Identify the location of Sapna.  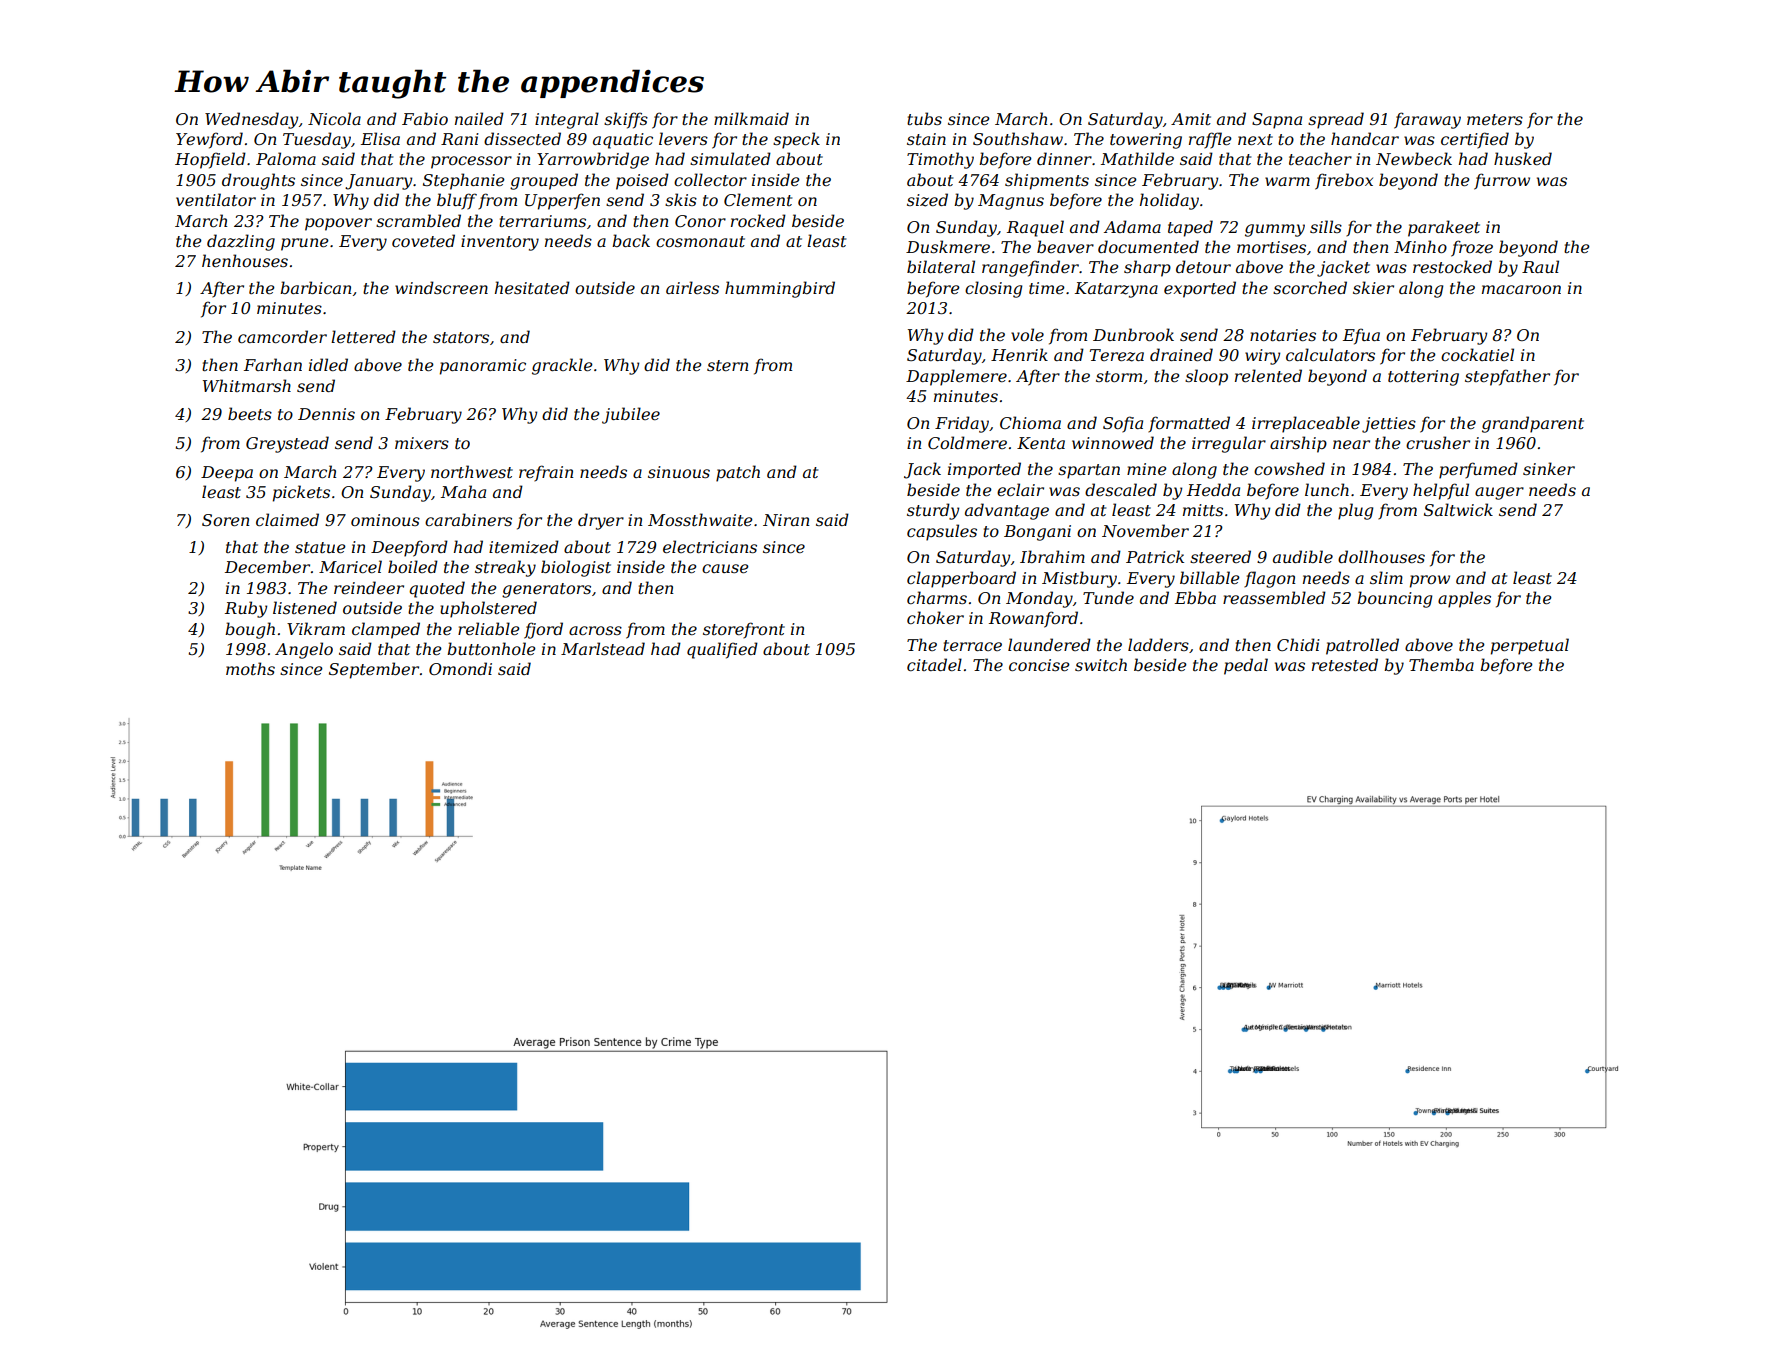
(1277, 121).
